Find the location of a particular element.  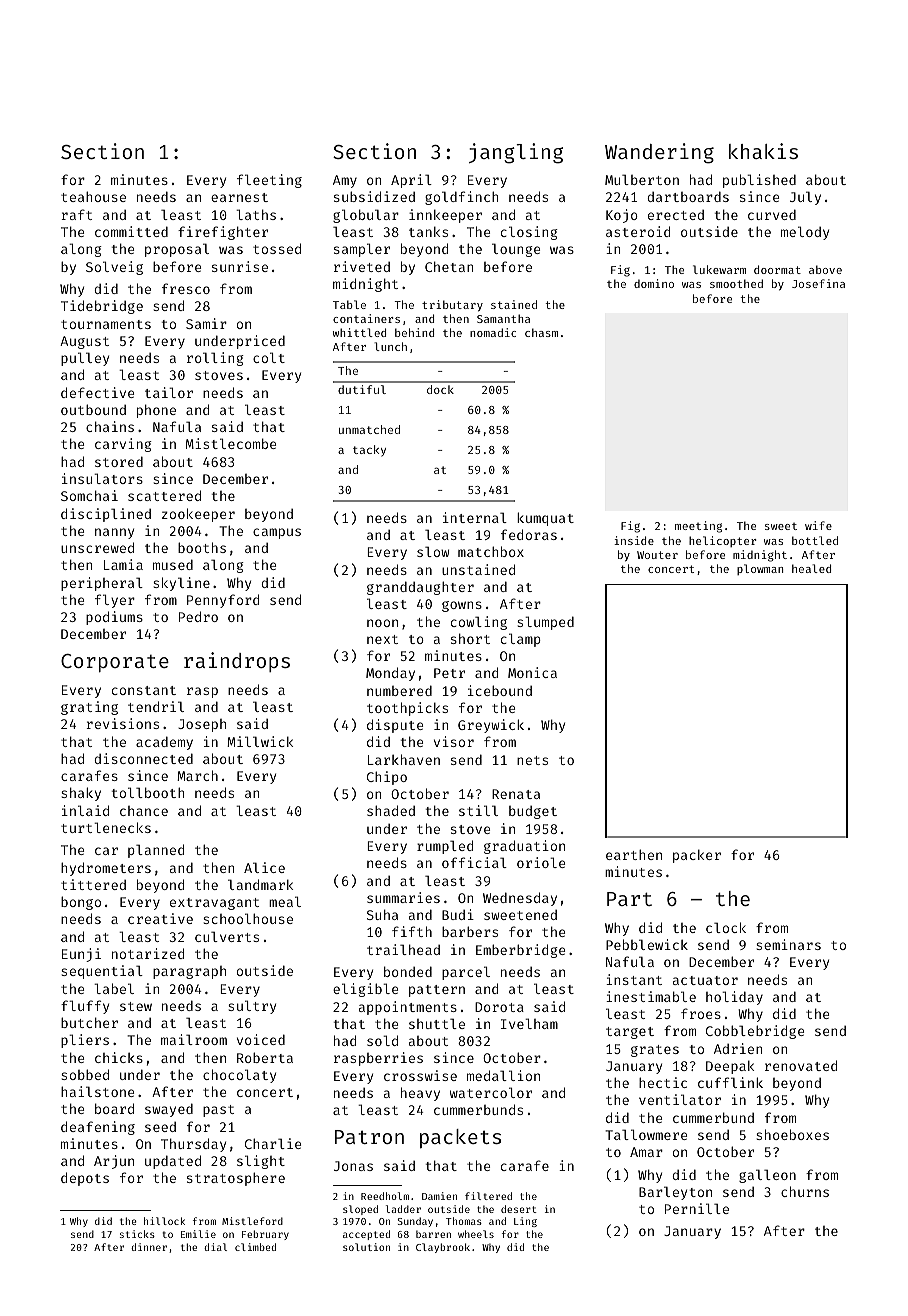

lounge is located at coordinates (516, 250).
